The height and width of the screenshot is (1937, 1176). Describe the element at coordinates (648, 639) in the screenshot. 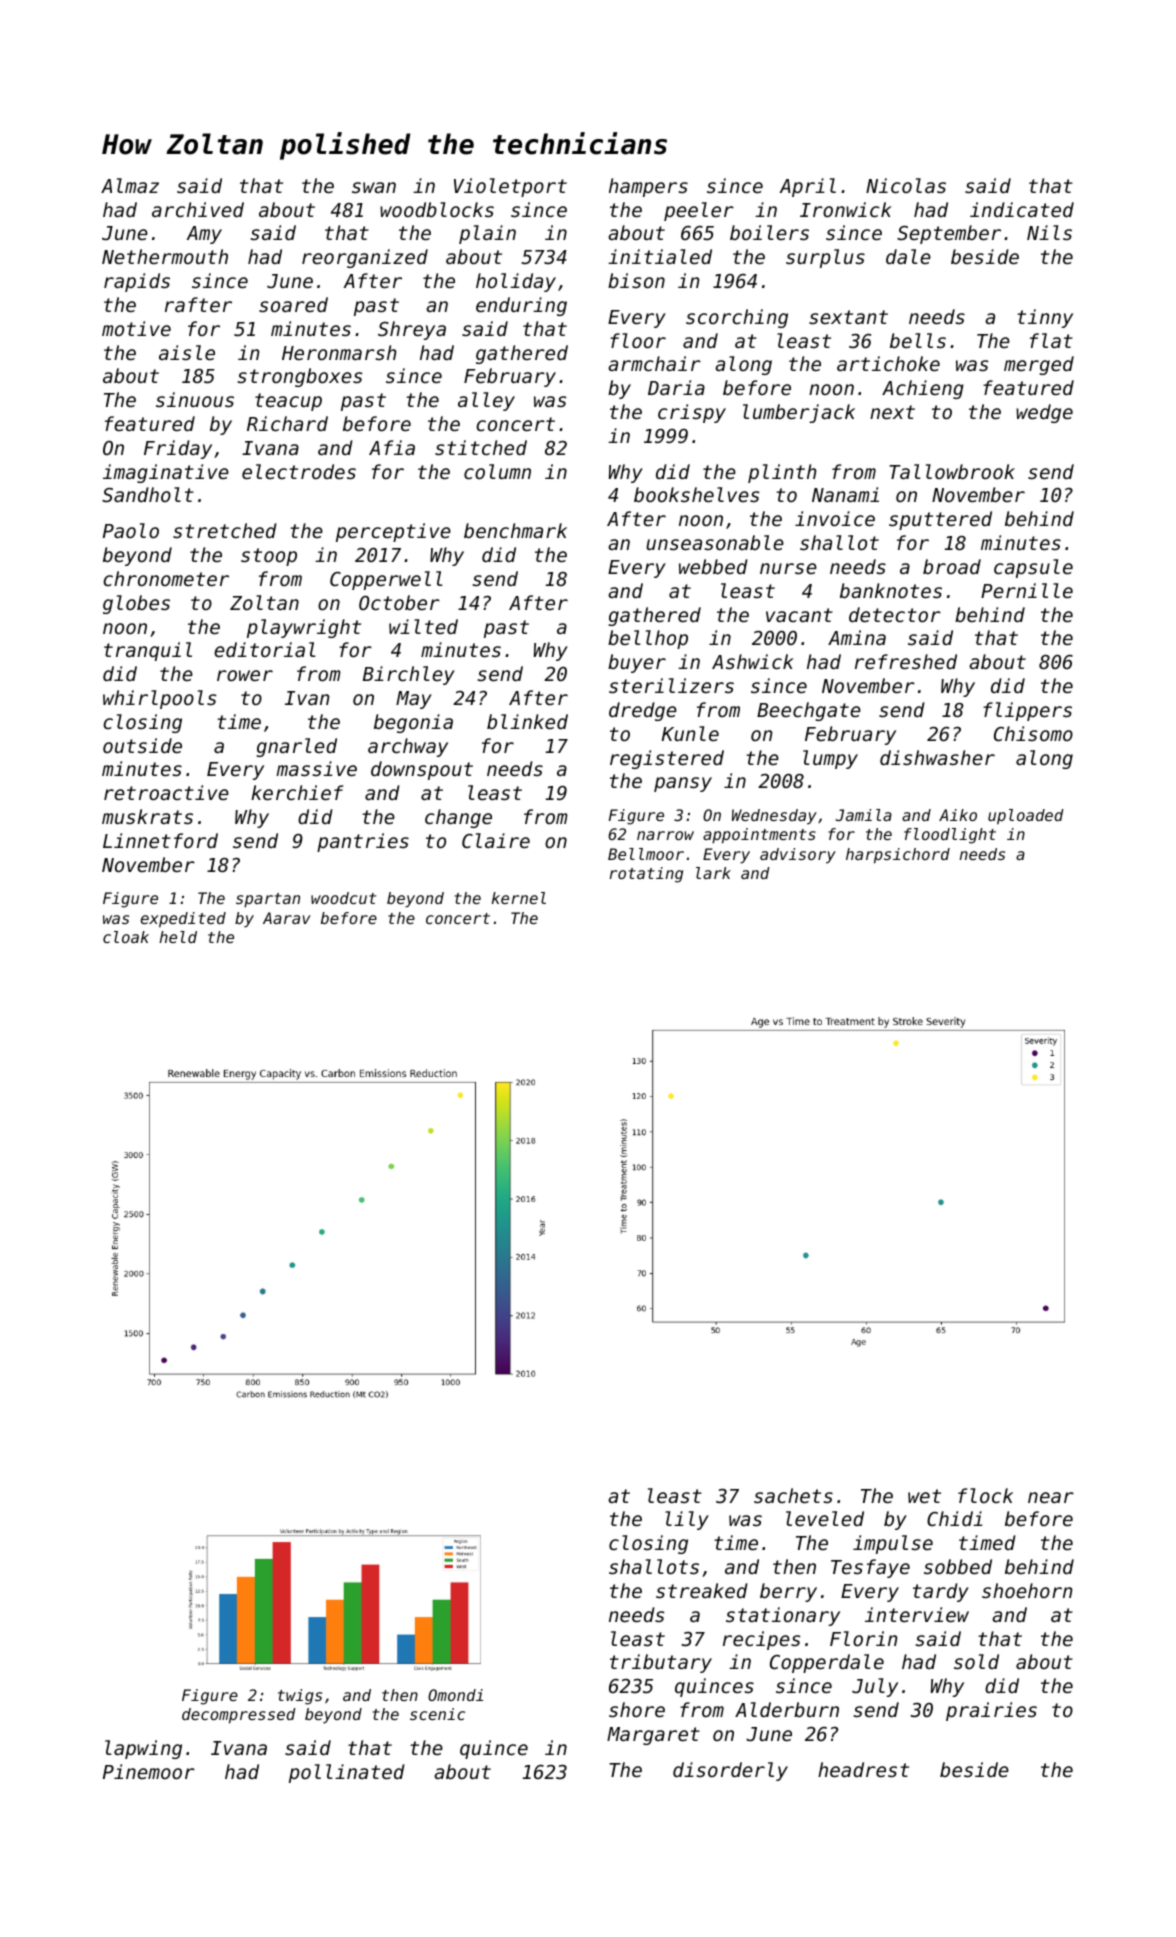

I see `bellhop` at that location.
